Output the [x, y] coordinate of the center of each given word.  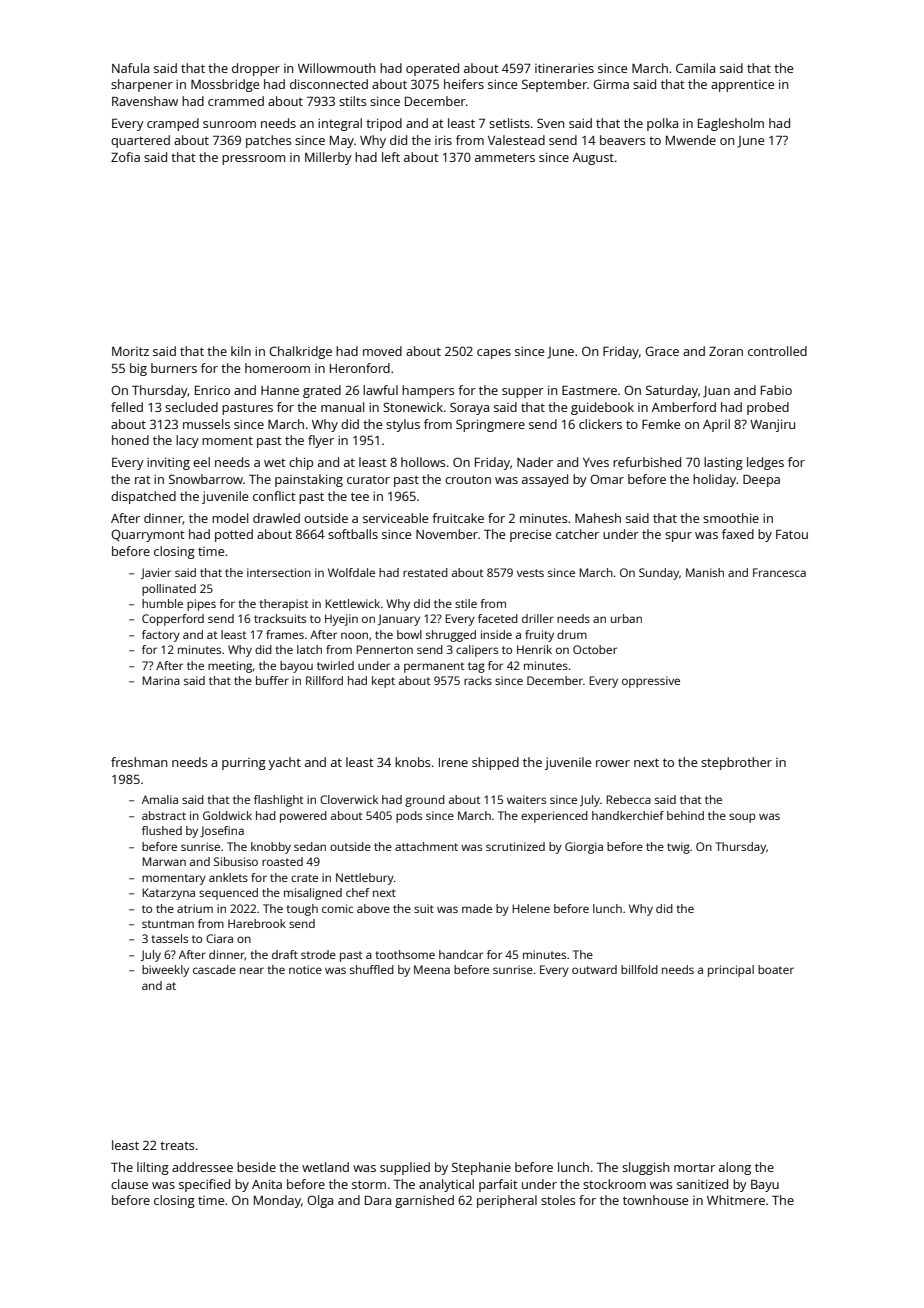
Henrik [534, 649]
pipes [201, 605]
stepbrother [736, 763]
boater [776, 969]
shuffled [372, 969]
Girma [611, 84]
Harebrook [257, 923]
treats [177, 1145]
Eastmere [589, 390]
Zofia [125, 157]
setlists [509, 123]
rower [613, 763]
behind [685, 815]
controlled [777, 351]
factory [161, 636]
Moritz [130, 351]
